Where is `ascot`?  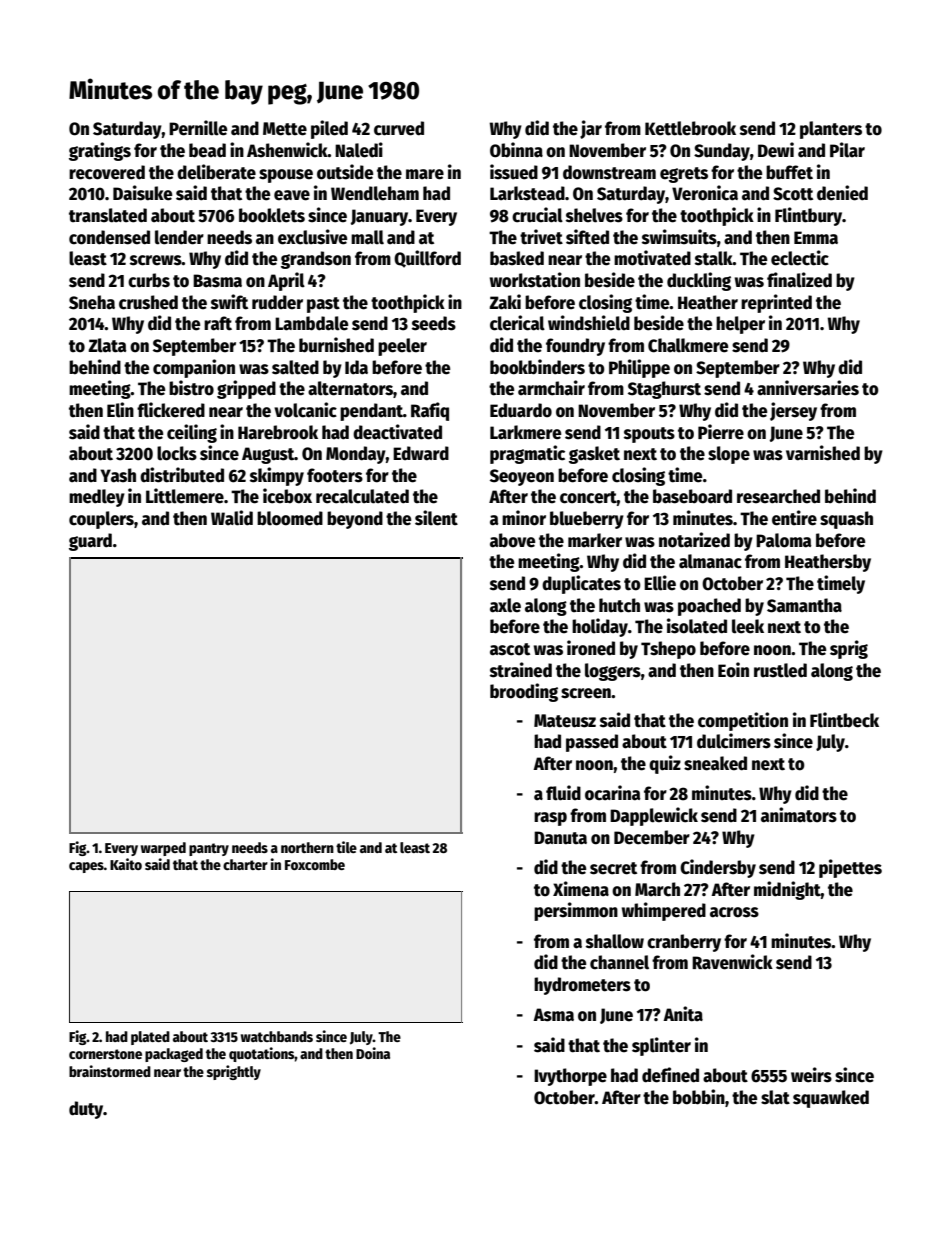 ascot is located at coordinates (510, 649).
